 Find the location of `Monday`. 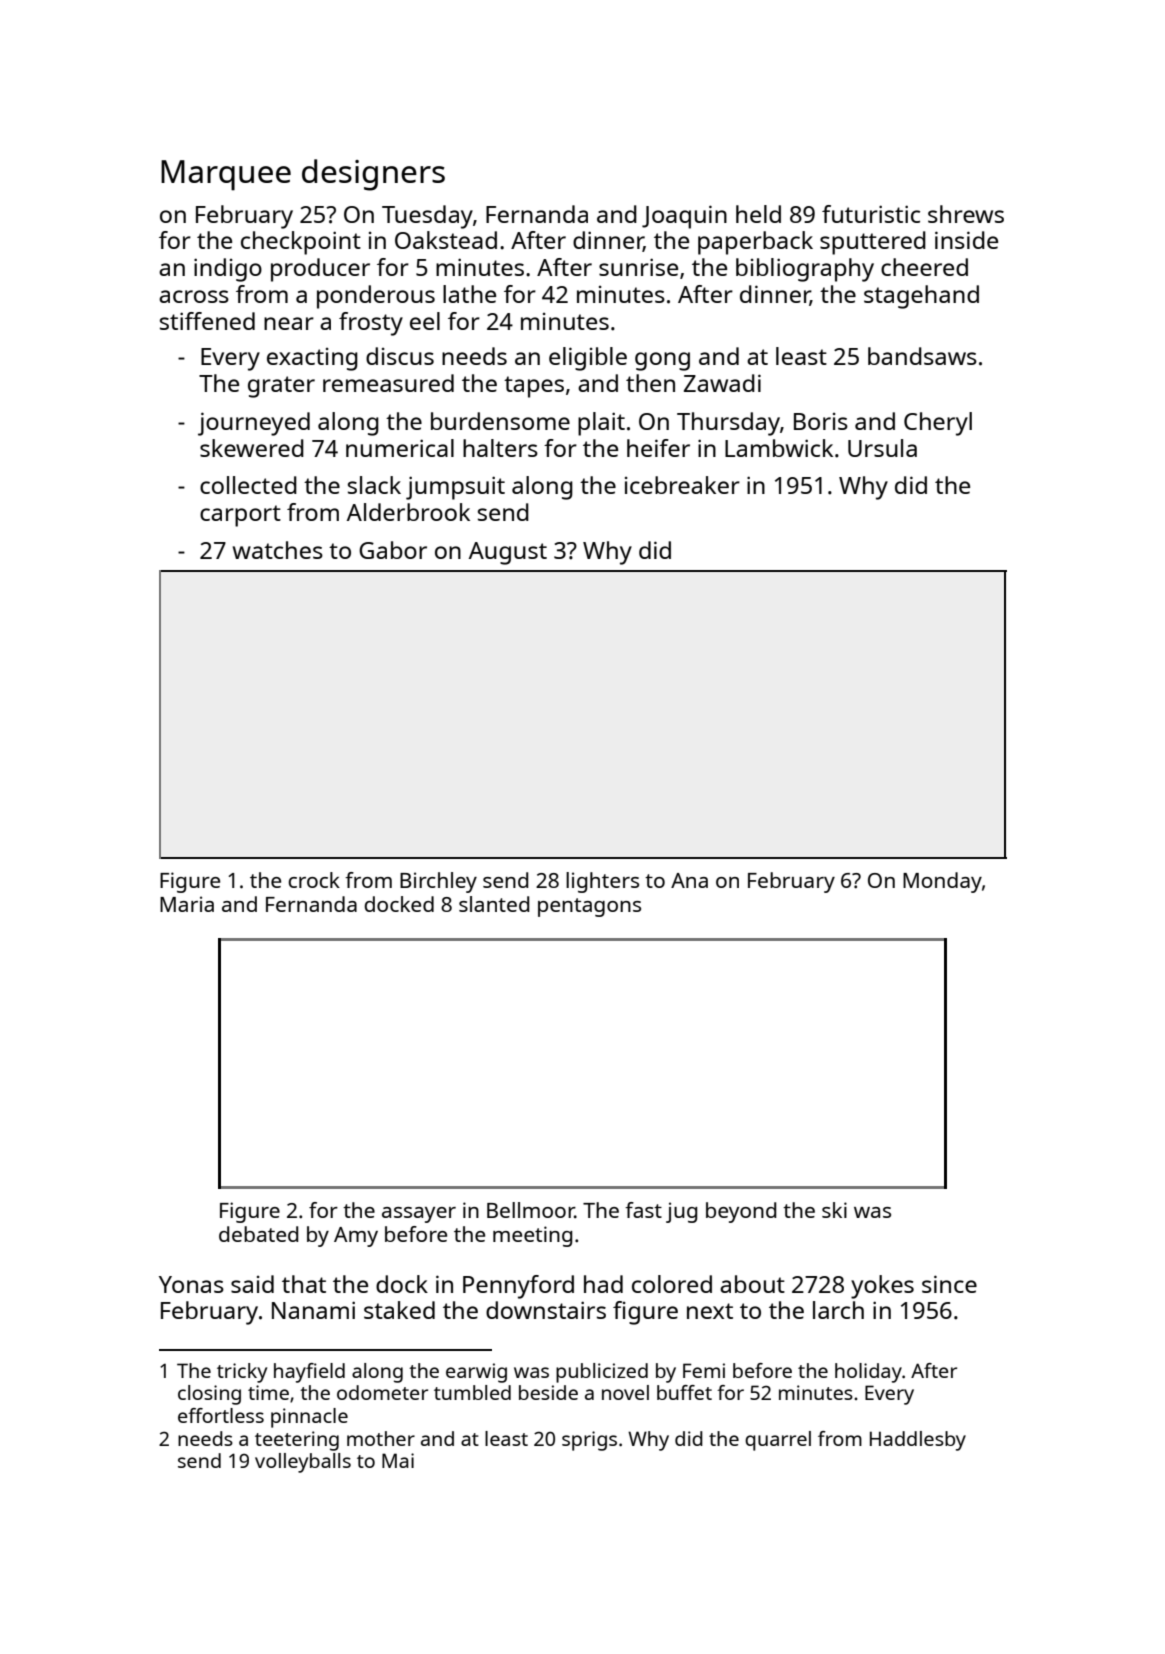

Monday is located at coordinates (942, 882).
